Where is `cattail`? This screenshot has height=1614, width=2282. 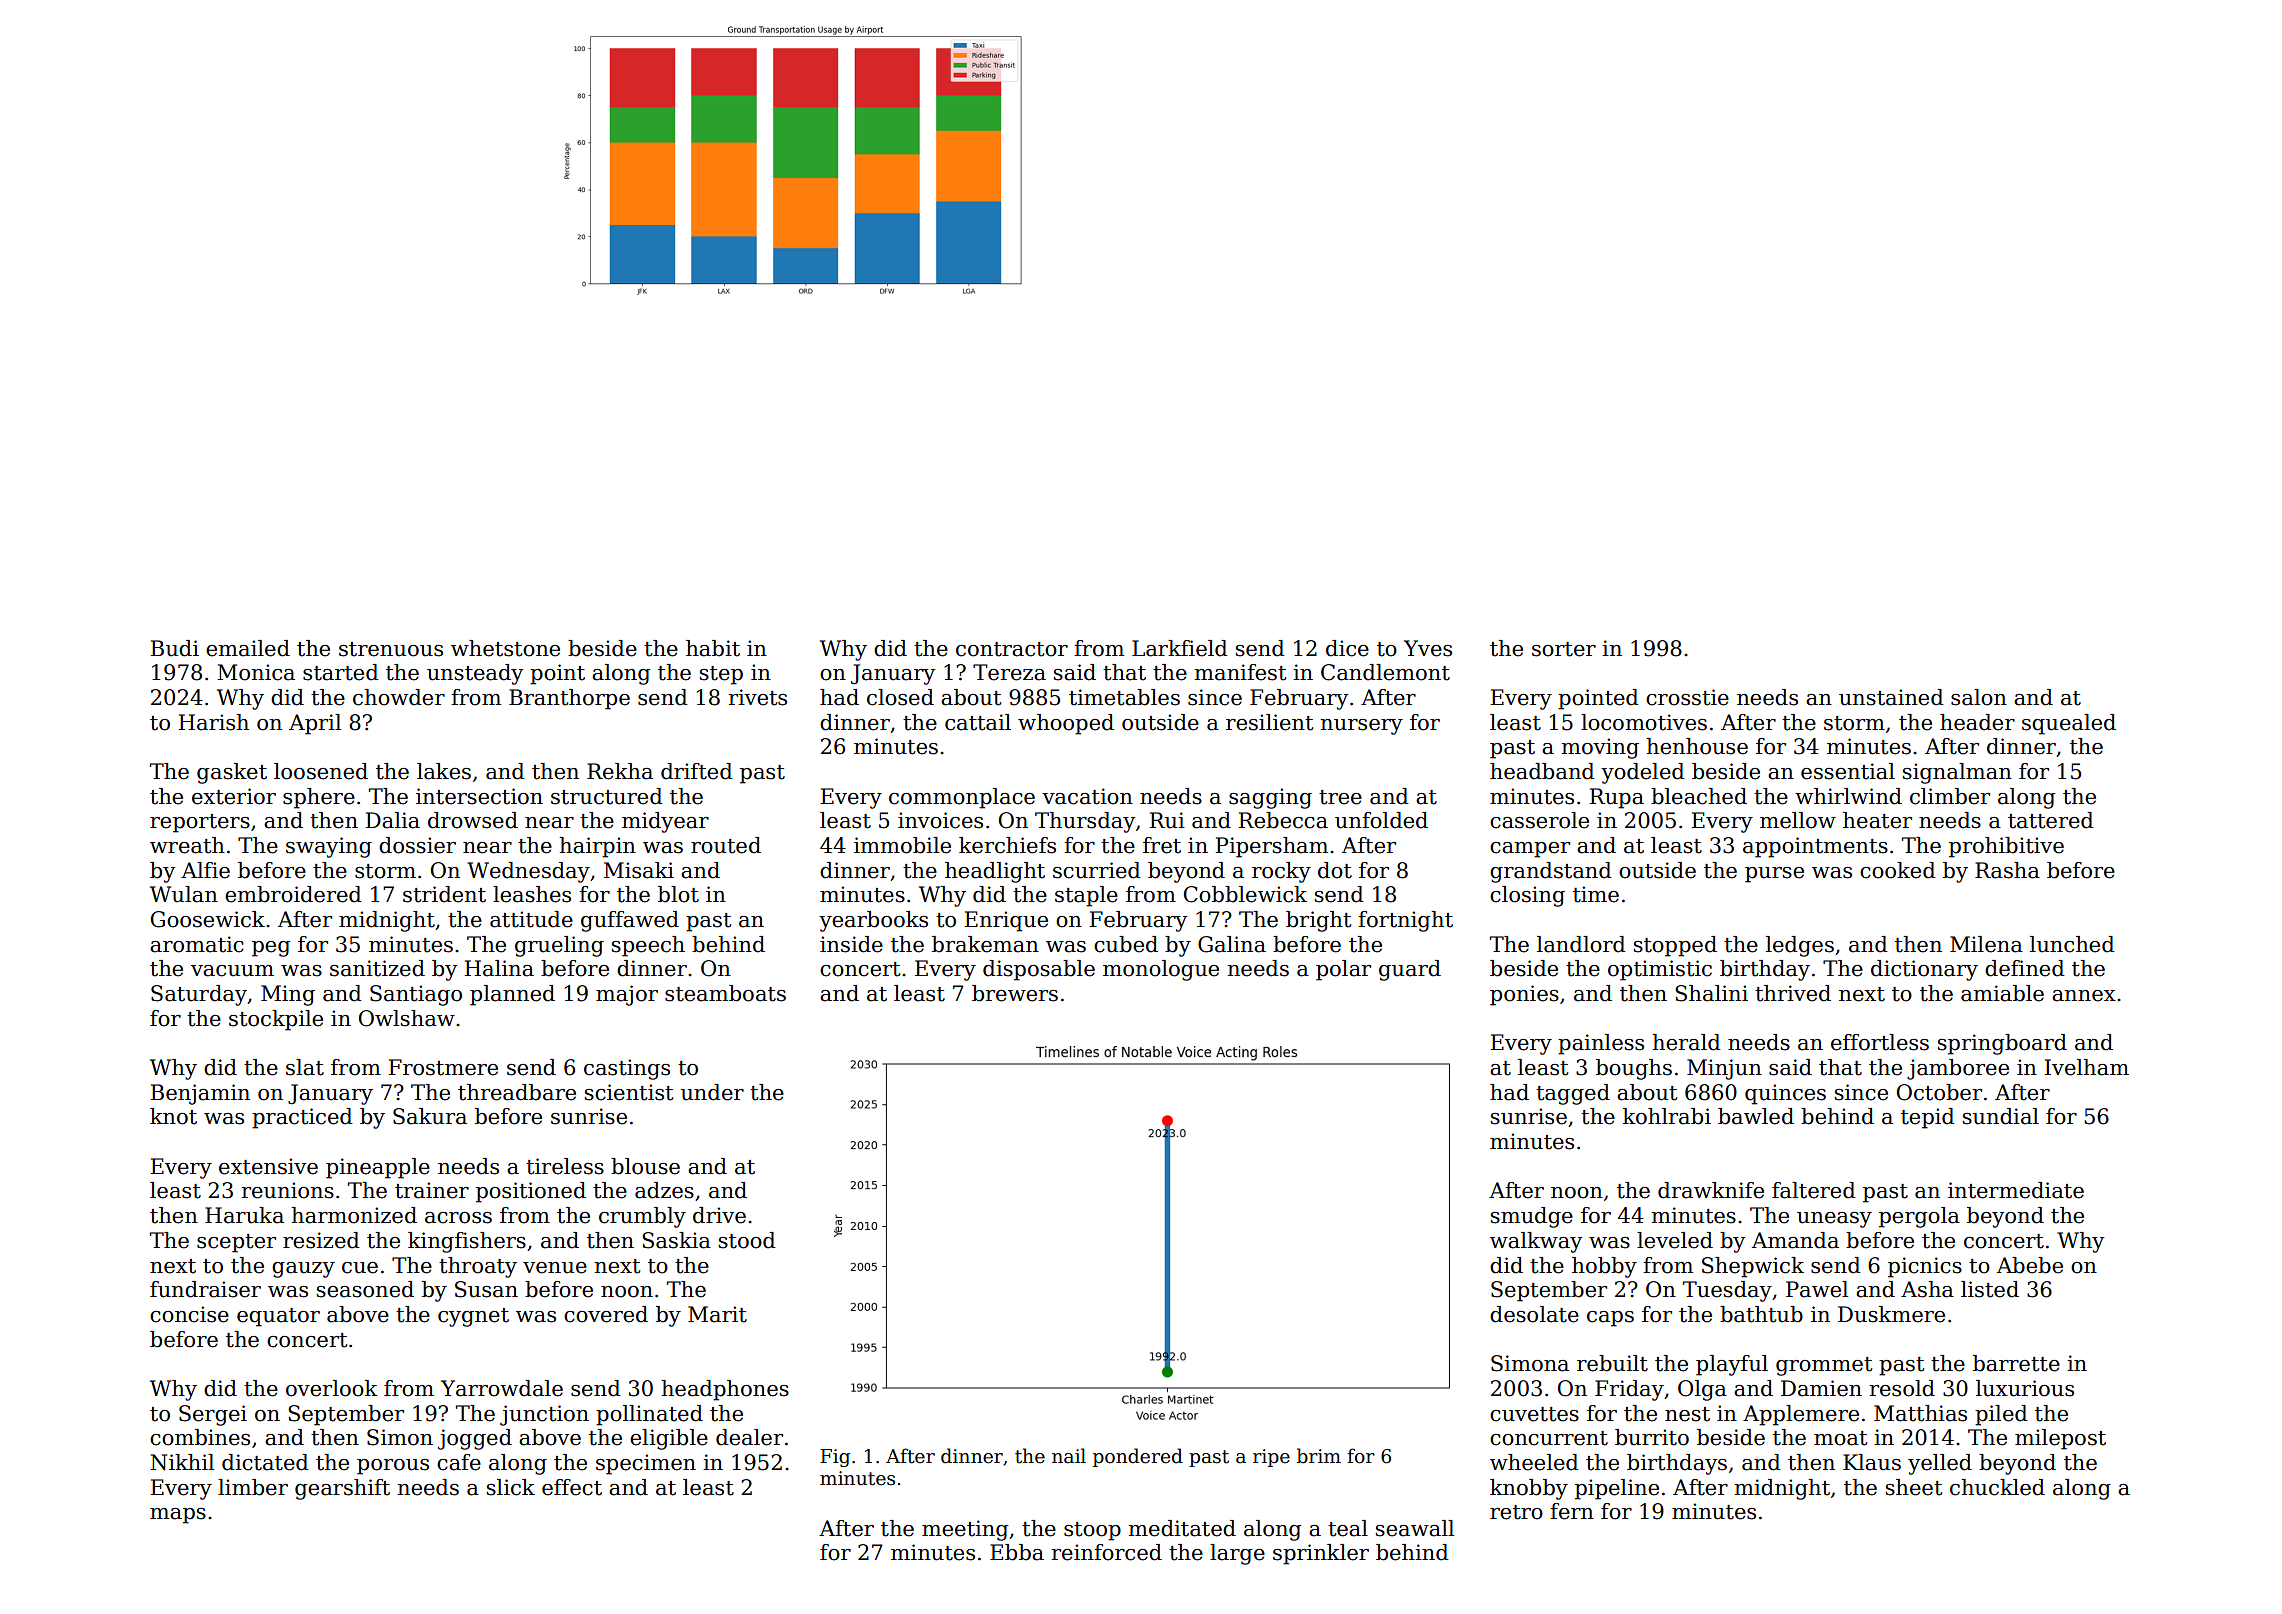
cattail is located at coordinates (978, 722).
